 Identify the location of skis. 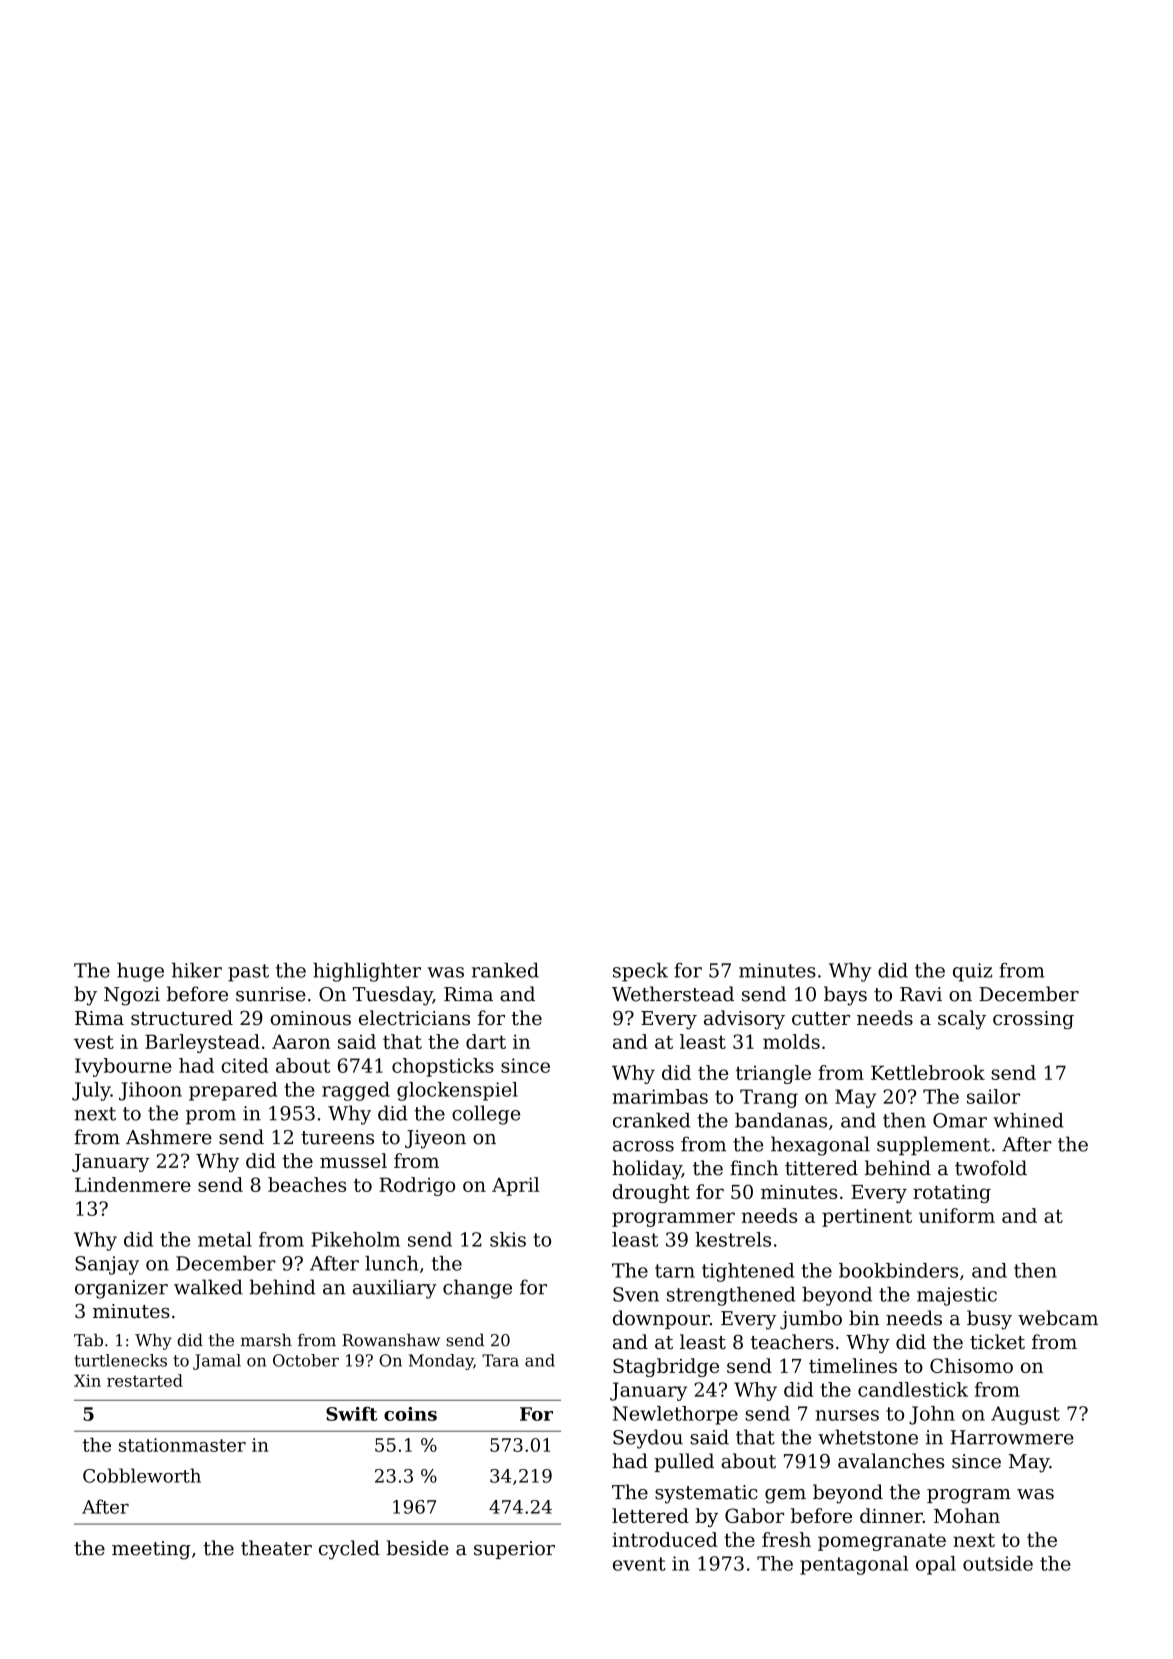
(508, 1239).
